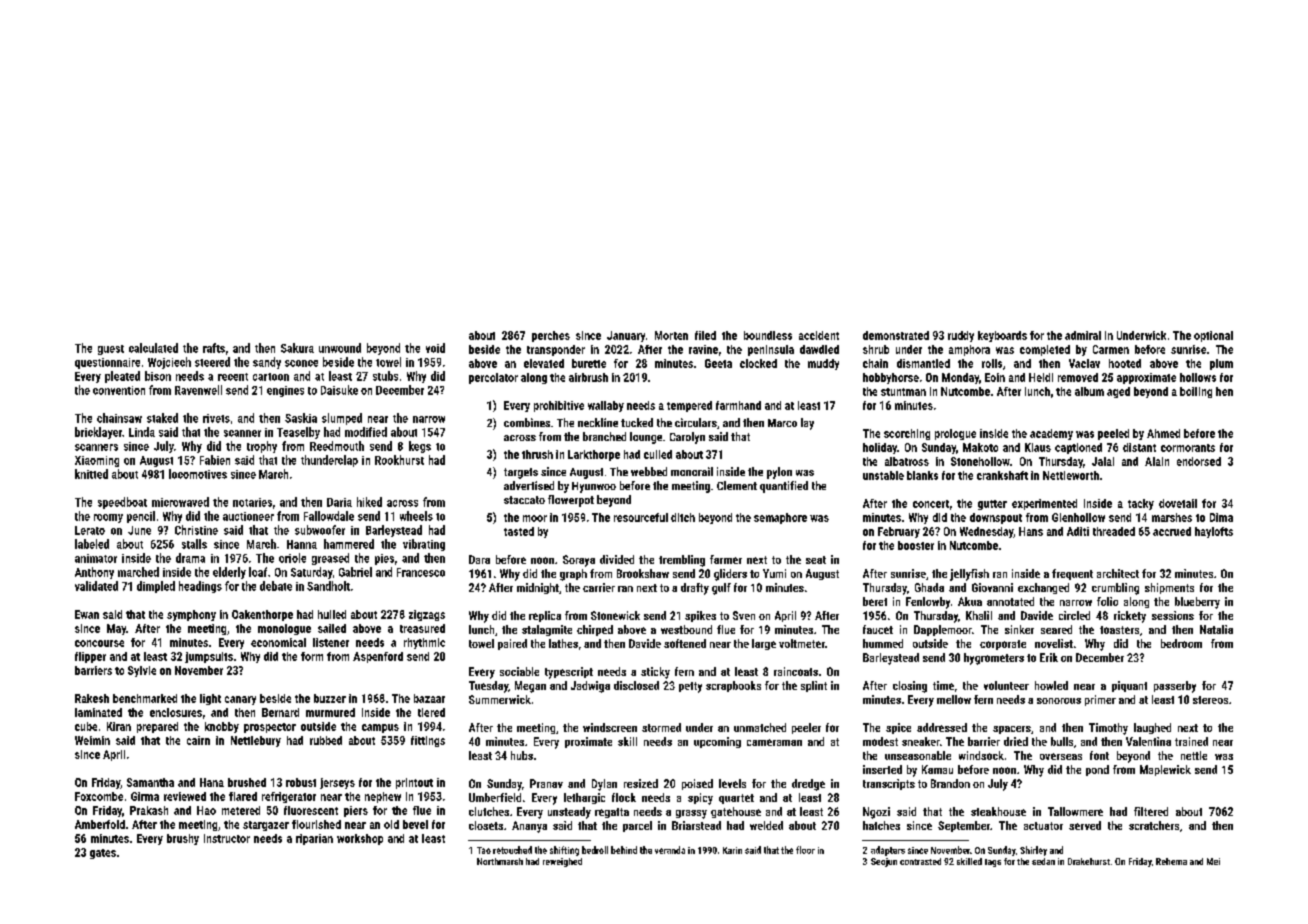 The height and width of the page is (924, 1308). I want to click on unwound, so click(340, 348).
